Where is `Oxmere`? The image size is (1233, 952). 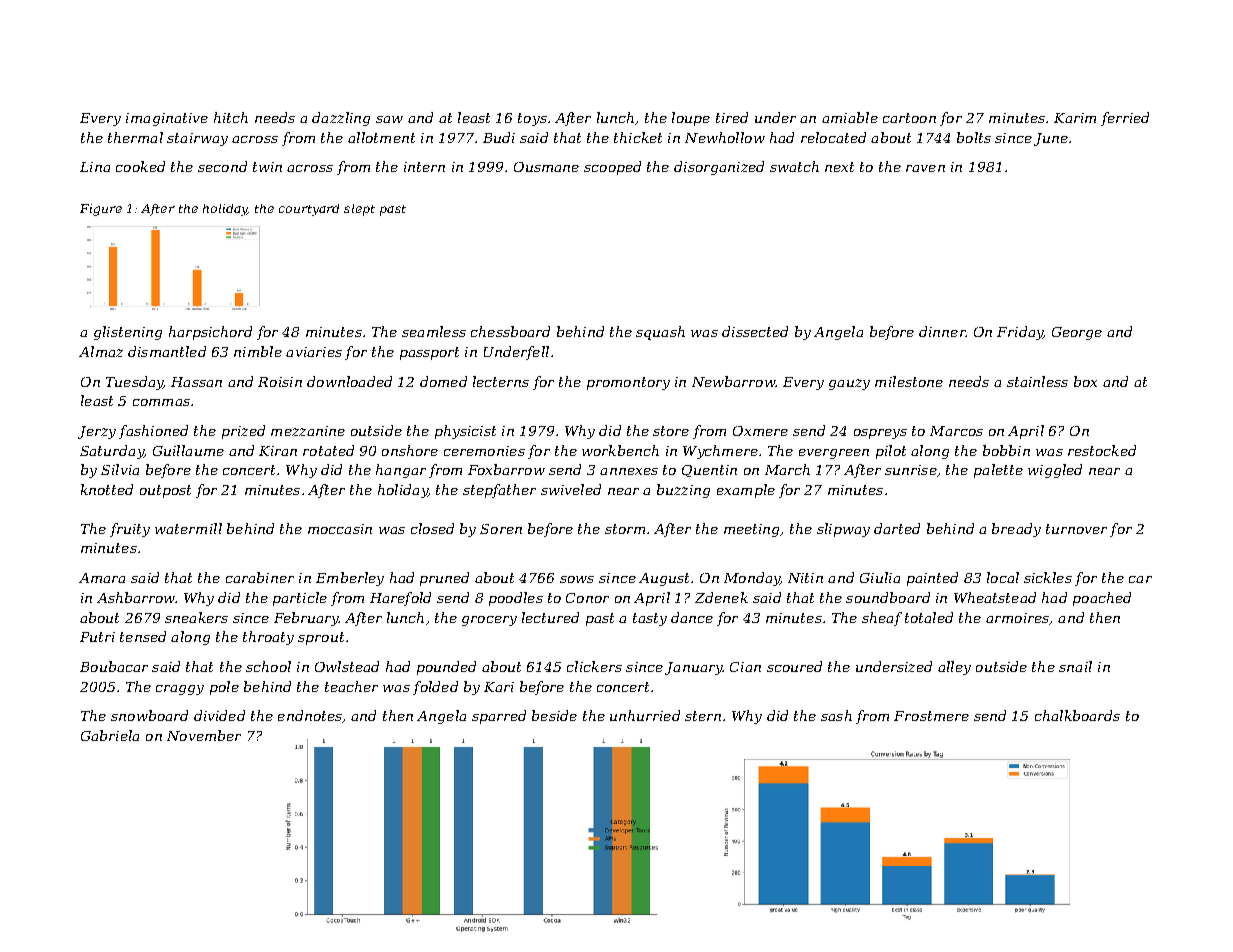
Oxmere is located at coordinates (760, 431).
